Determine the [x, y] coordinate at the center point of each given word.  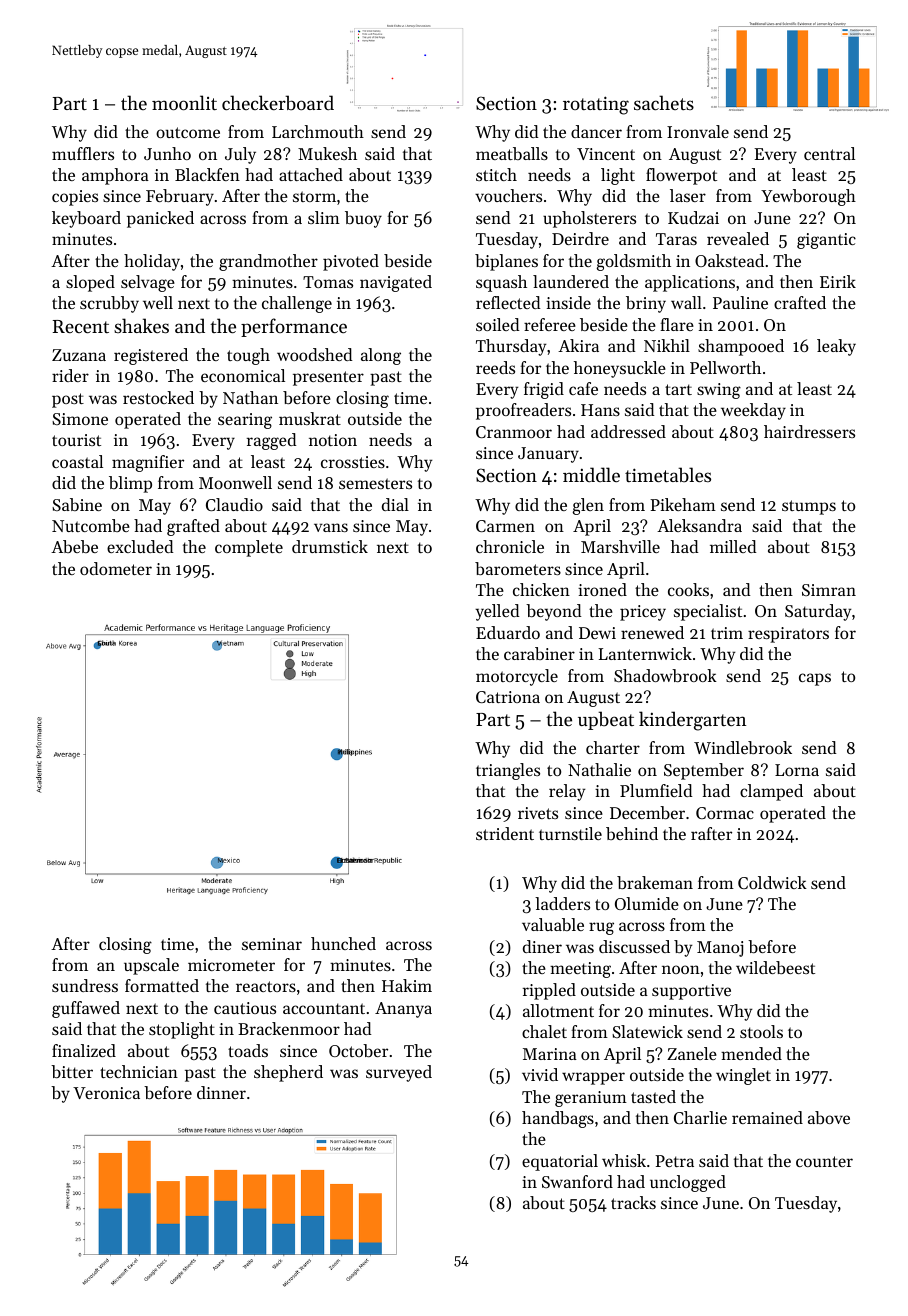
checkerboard [278, 102]
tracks [633, 1202]
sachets [664, 102]
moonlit [184, 102]
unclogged [688, 1183]
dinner [221, 1092]
